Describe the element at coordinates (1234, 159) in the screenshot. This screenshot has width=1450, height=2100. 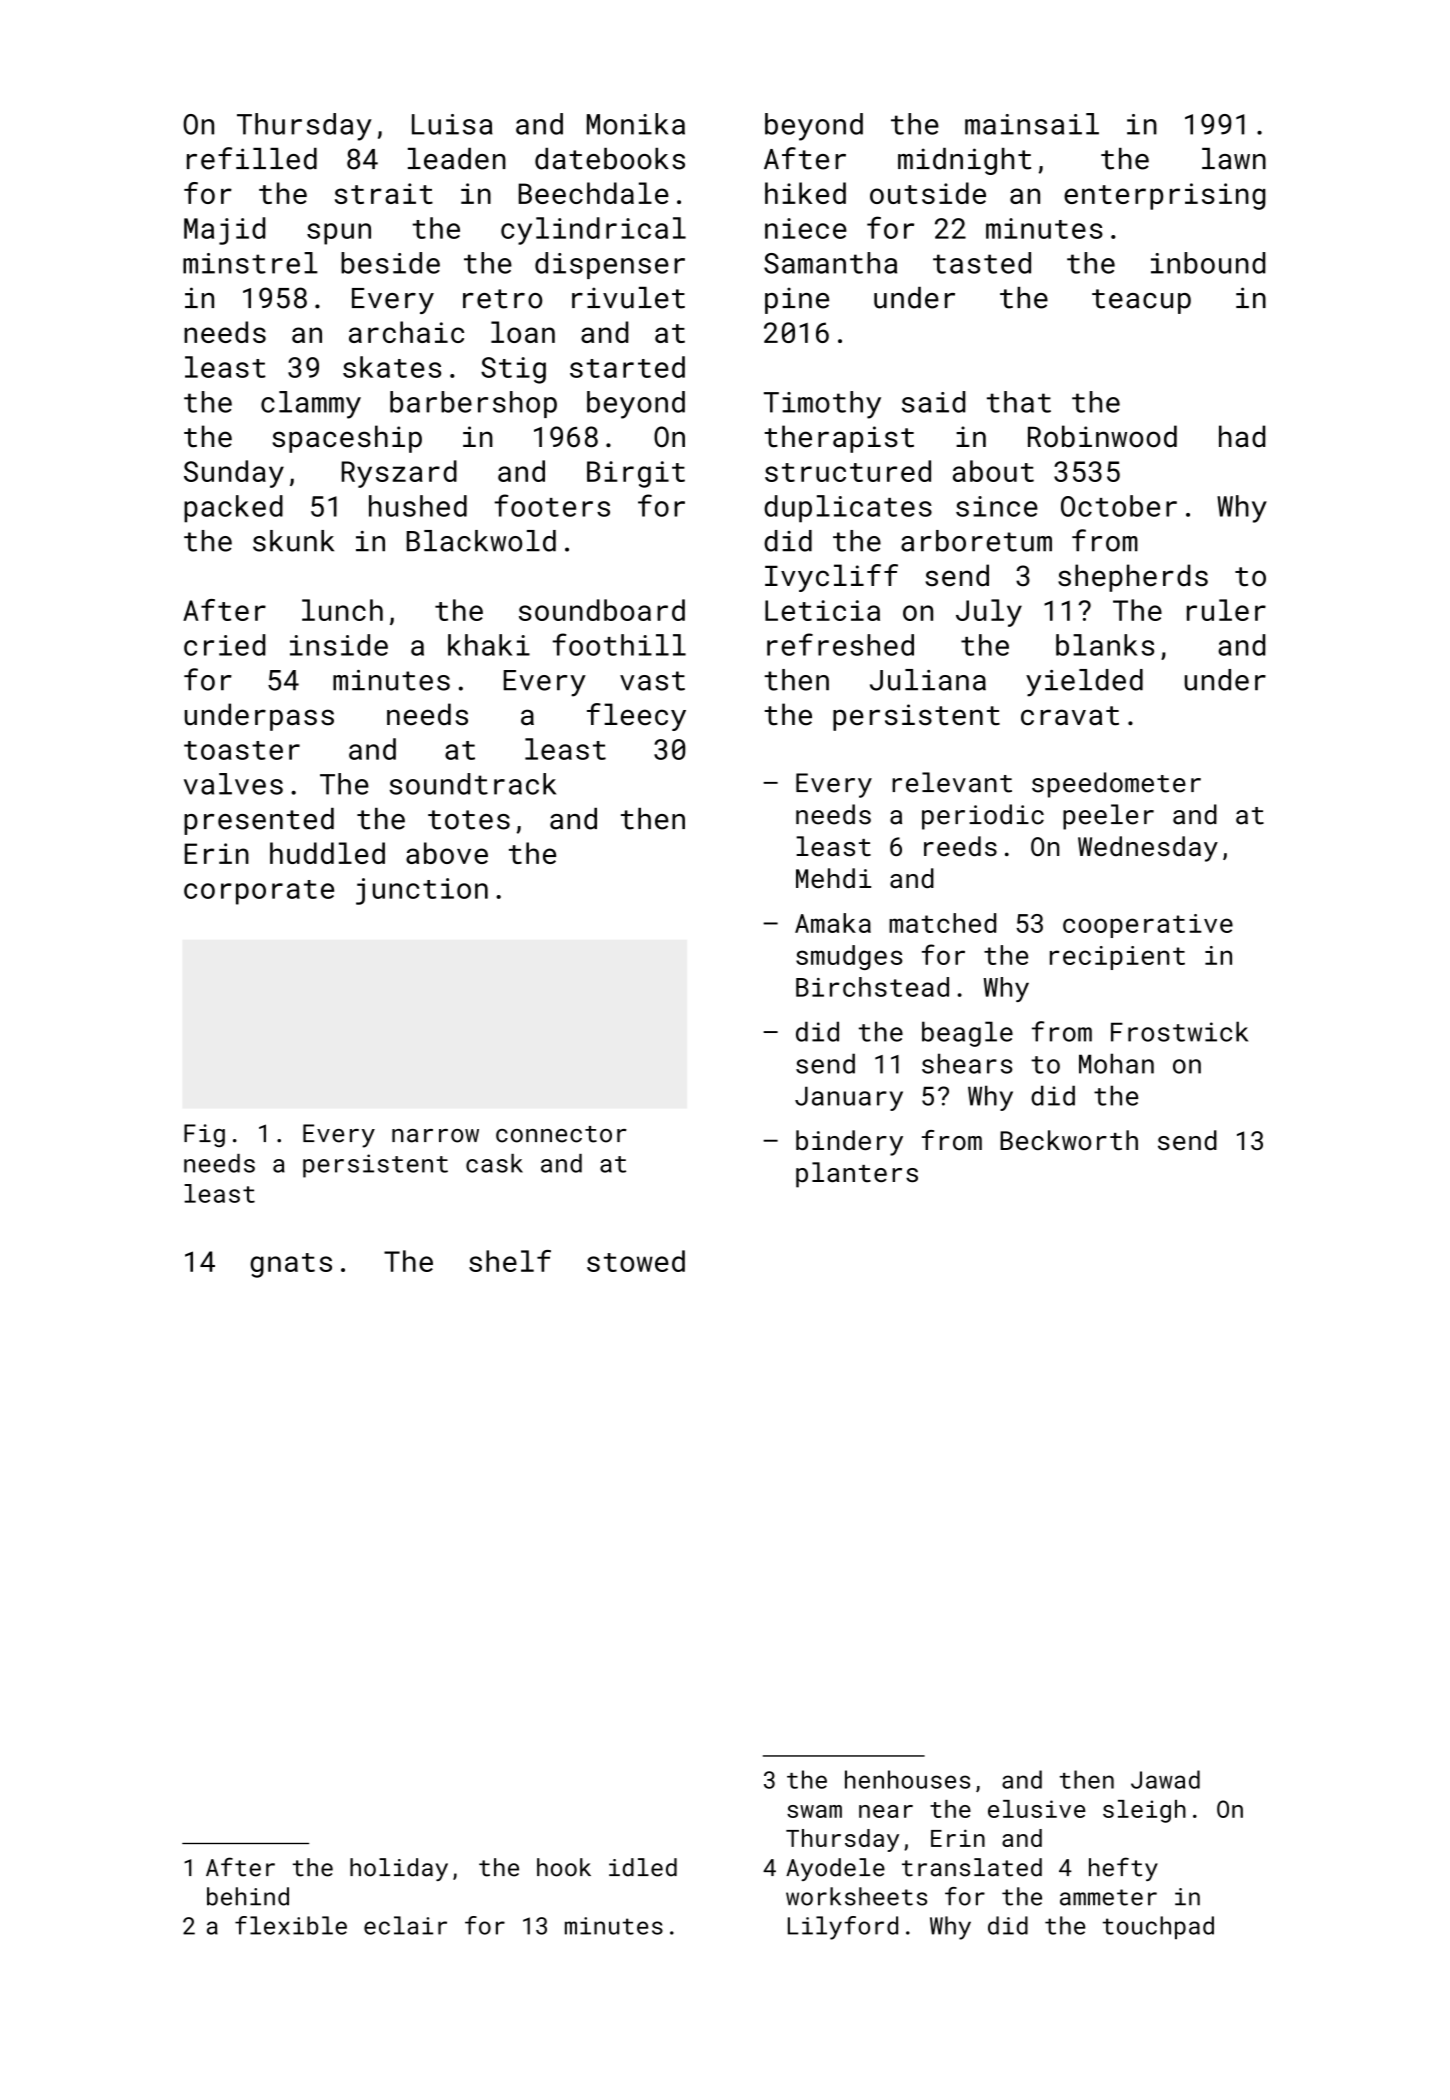
I see `lawn` at that location.
